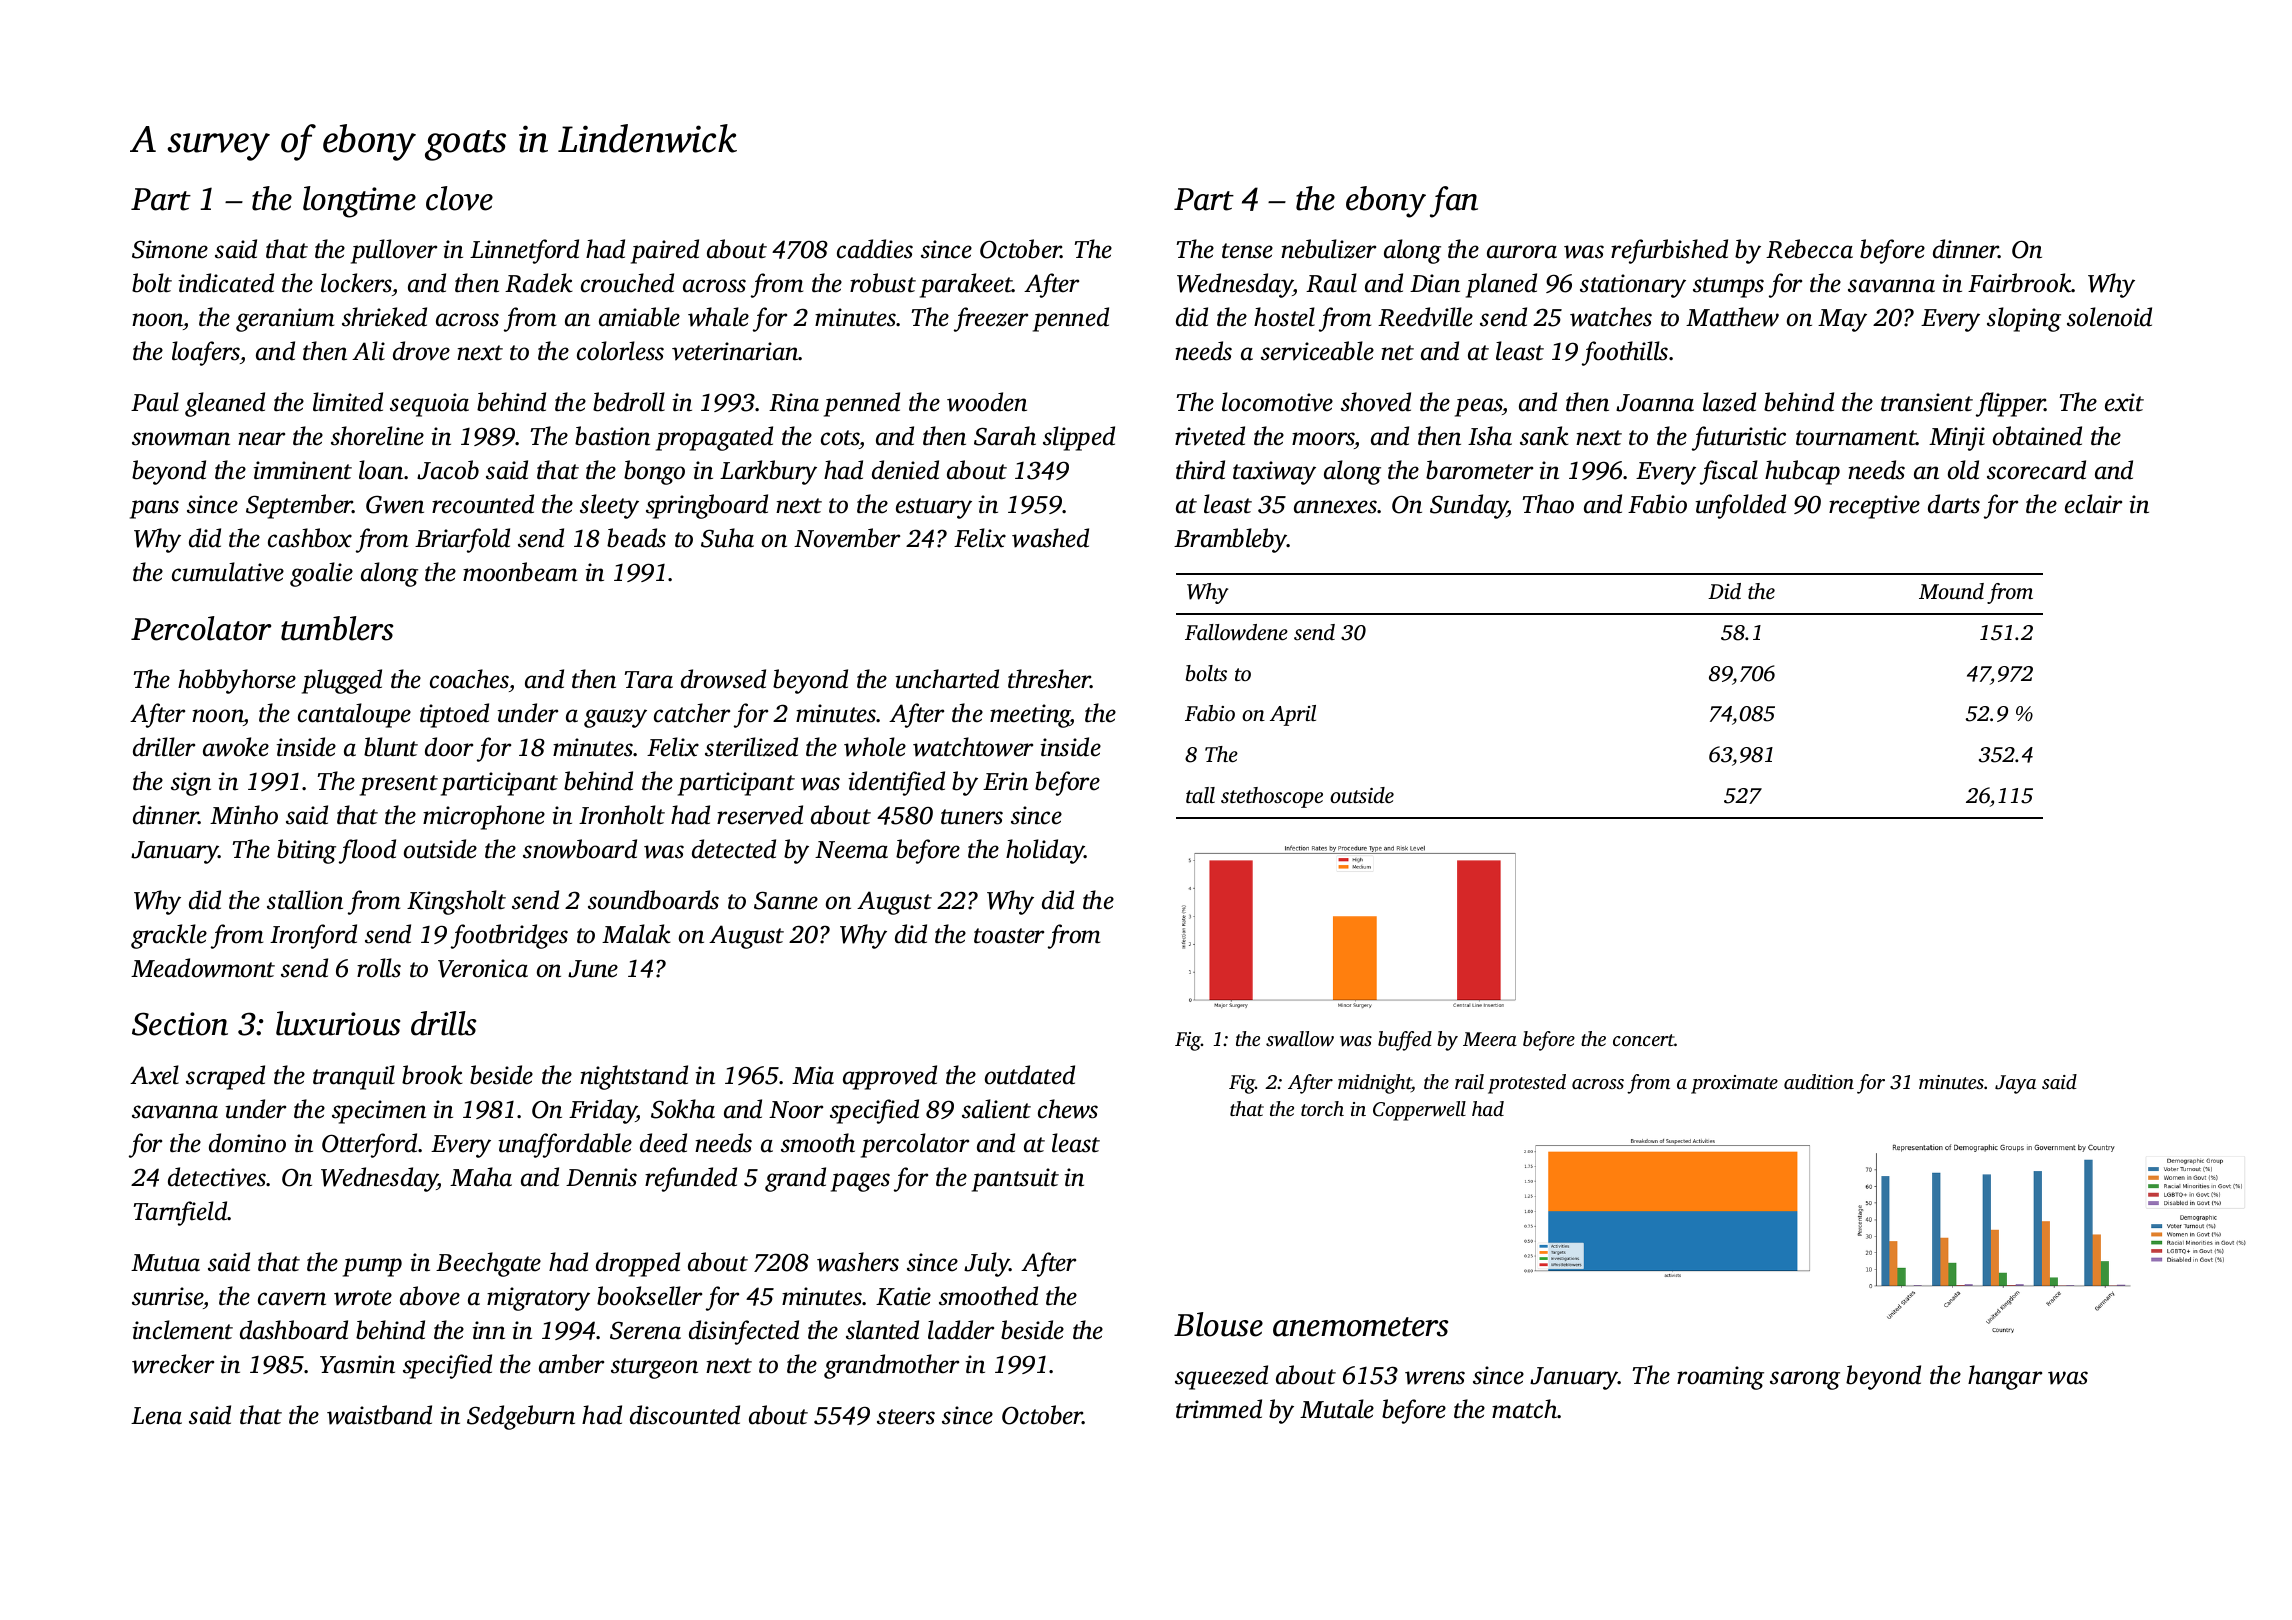  Describe the element at coordinates (1951, 591) in the screenshot. I see `Mound` at that location.
